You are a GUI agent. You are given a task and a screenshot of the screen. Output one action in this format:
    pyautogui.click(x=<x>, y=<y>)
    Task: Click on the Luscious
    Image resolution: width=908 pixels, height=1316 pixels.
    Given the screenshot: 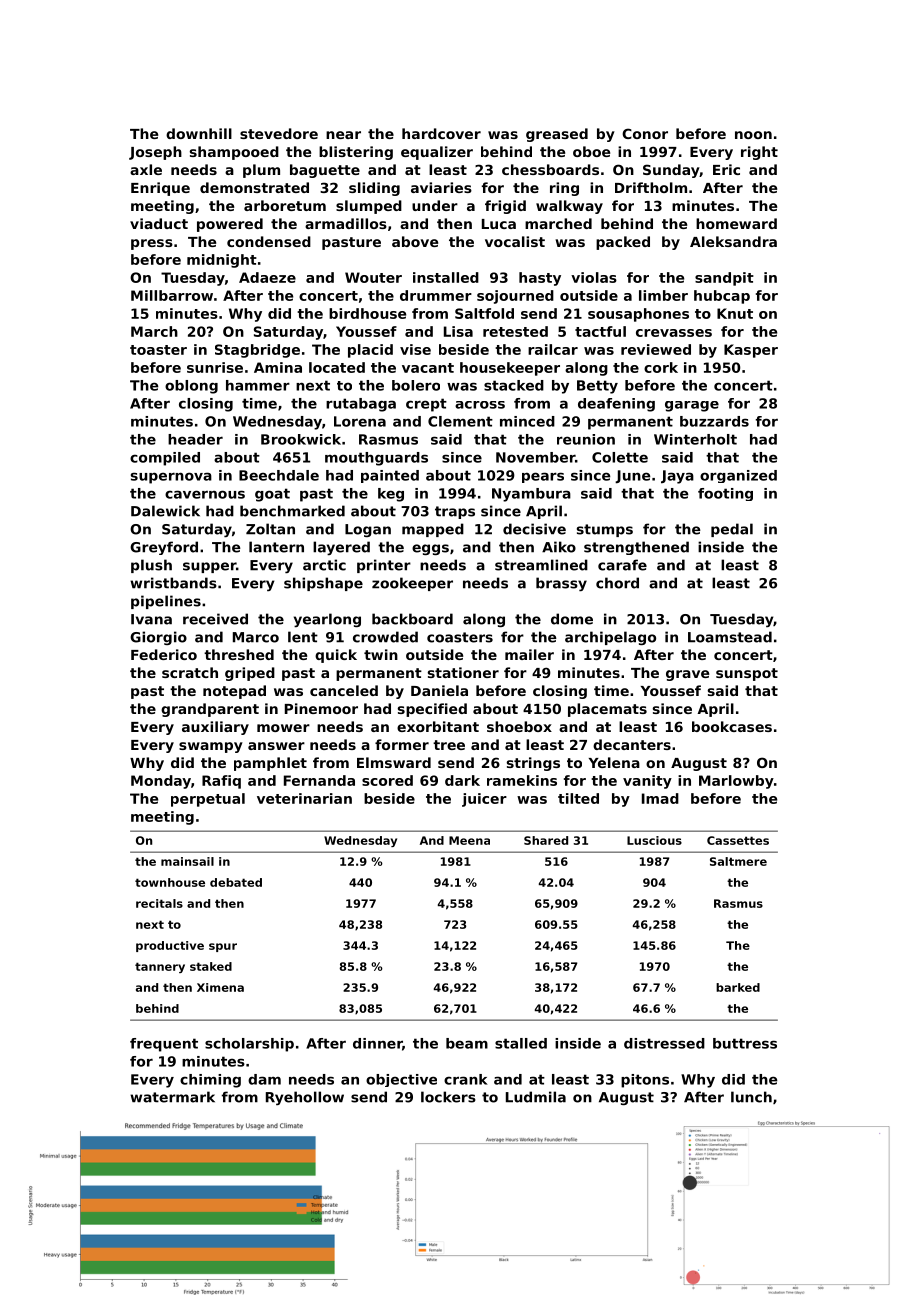 What is the action you would take?
    pyautogui.click(x=654, y=840)
